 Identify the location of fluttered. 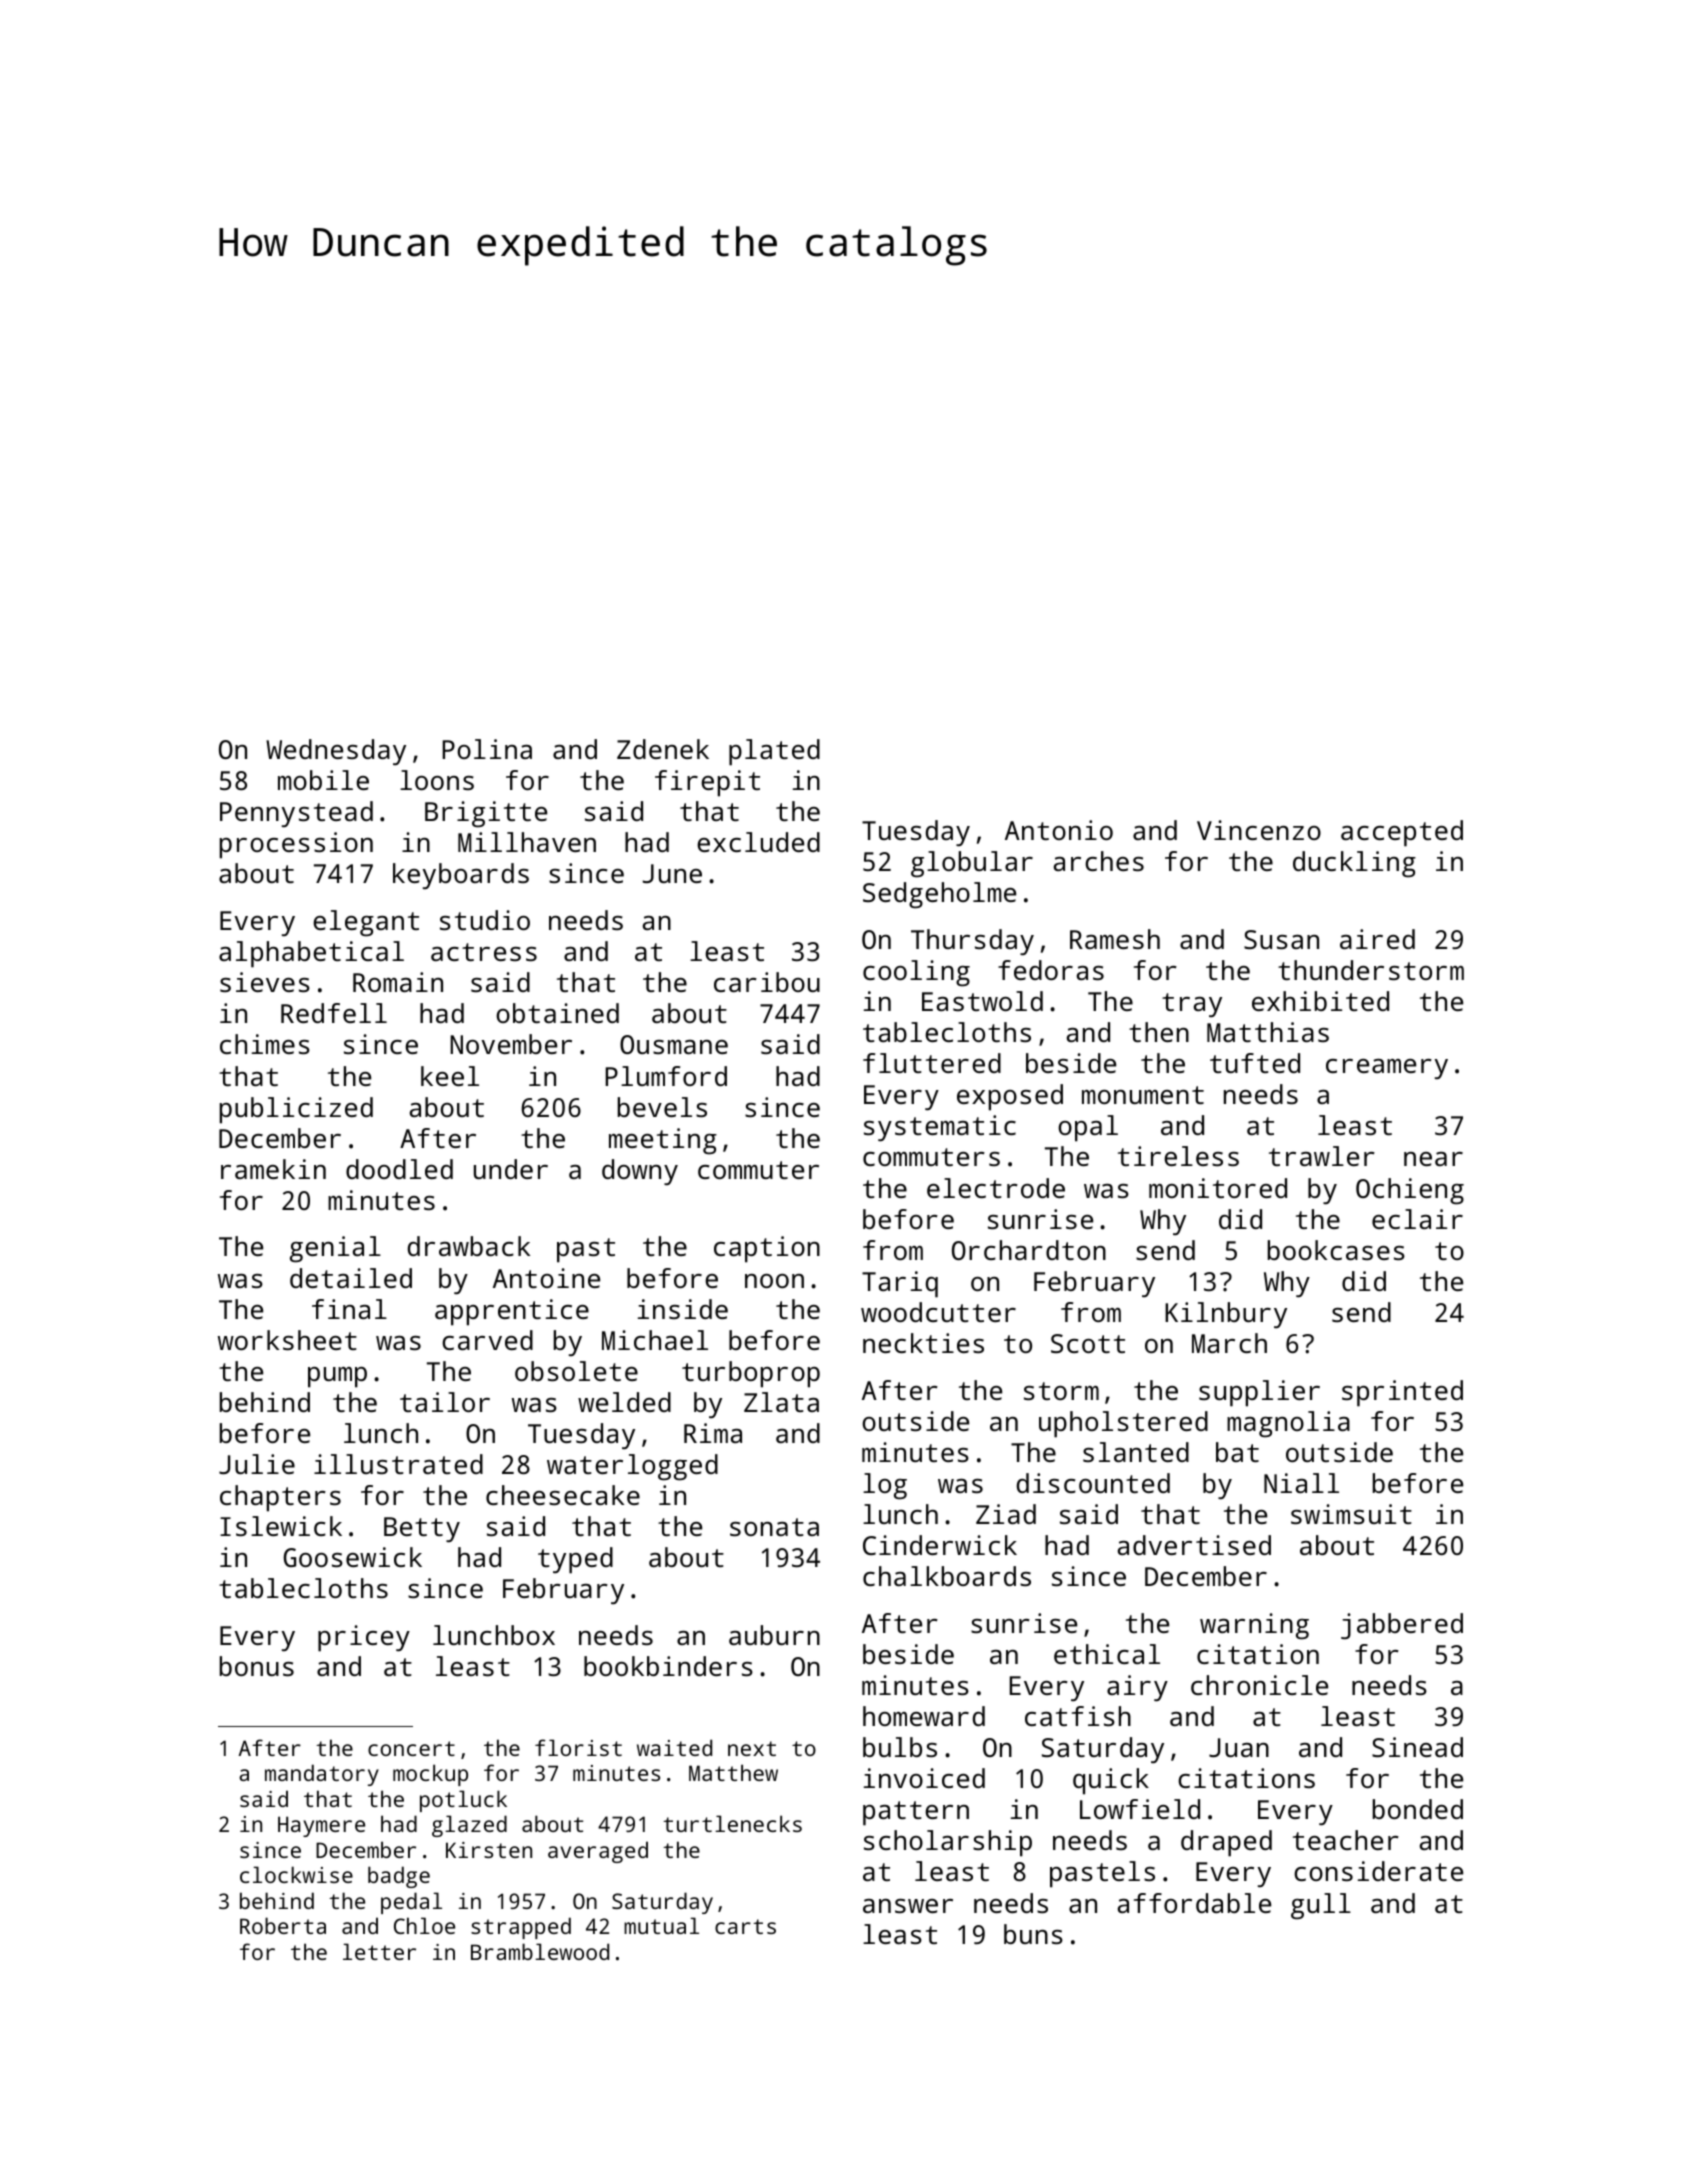
(932, 1063).
